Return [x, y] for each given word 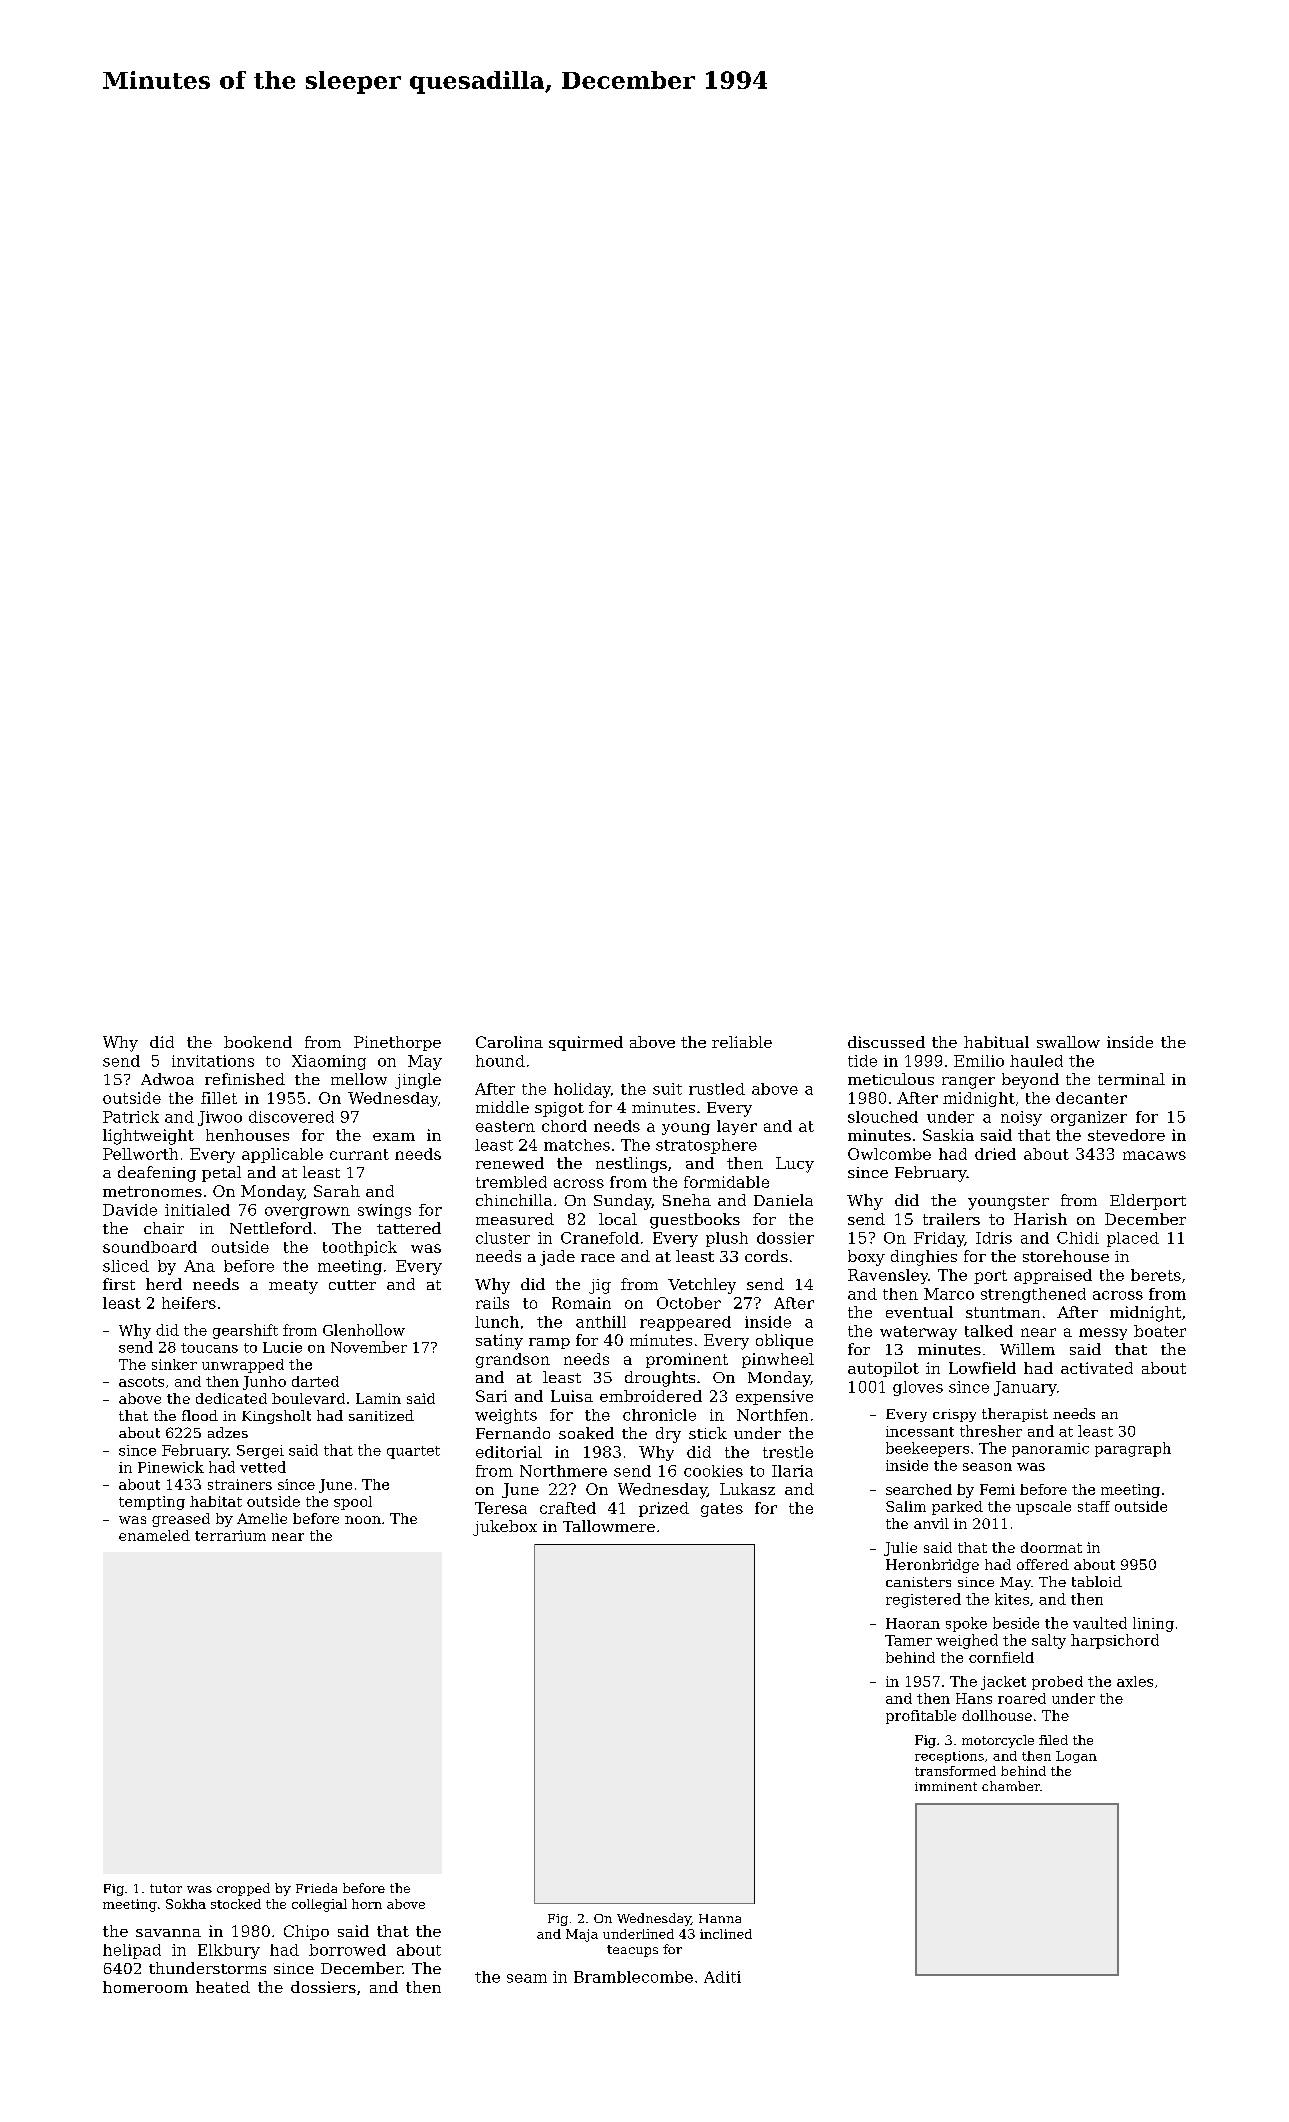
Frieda [316, 1888]
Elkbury [229, 1951]
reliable [742, 1042]
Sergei [260, 1452]
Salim [906, 1506]
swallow [1068, 1042]
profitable [921, 1717]
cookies [713, 1471]
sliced [126, 1266]
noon [363, 1520]
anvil [931, 1523]
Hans [974, 1698]
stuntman [1003, 1312]
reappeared [685, 1323]
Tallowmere [609, 1526]
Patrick [131, 1117]
